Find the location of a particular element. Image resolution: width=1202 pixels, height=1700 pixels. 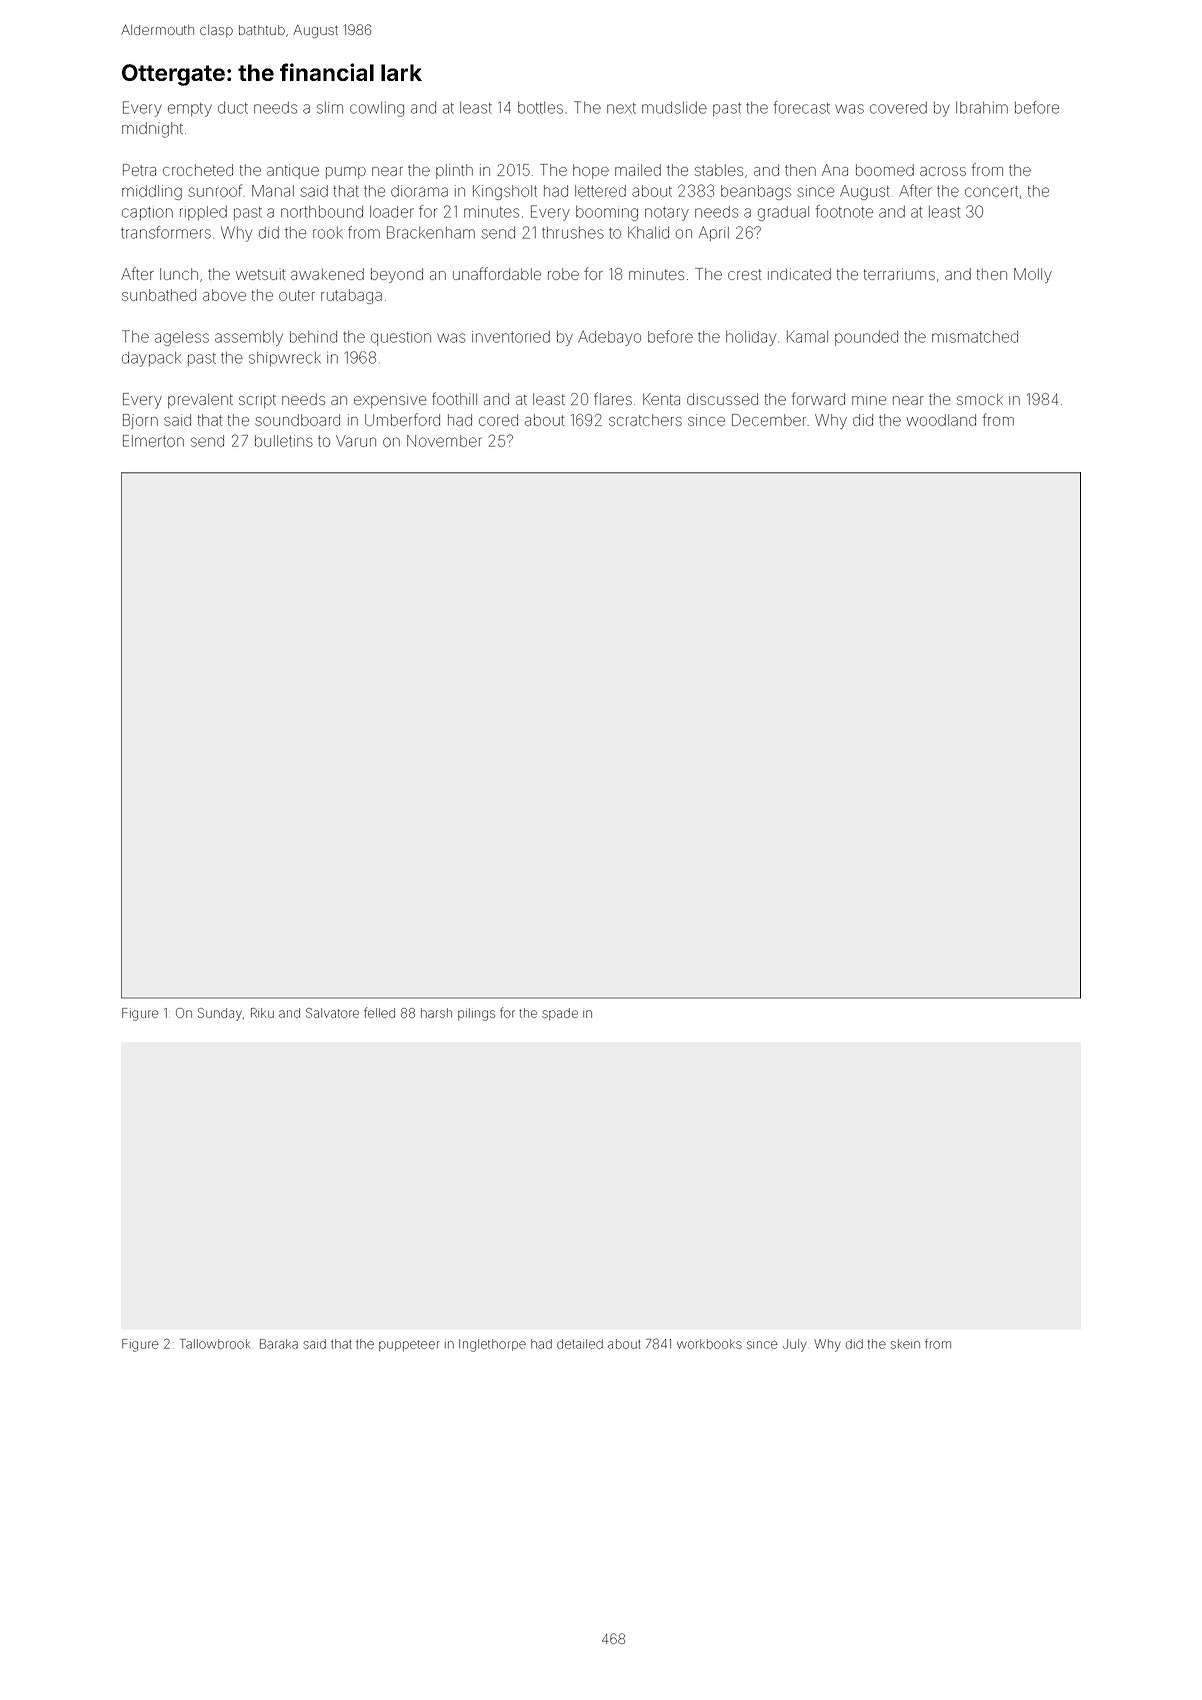

spade is located at coordinates (560, 1014).
